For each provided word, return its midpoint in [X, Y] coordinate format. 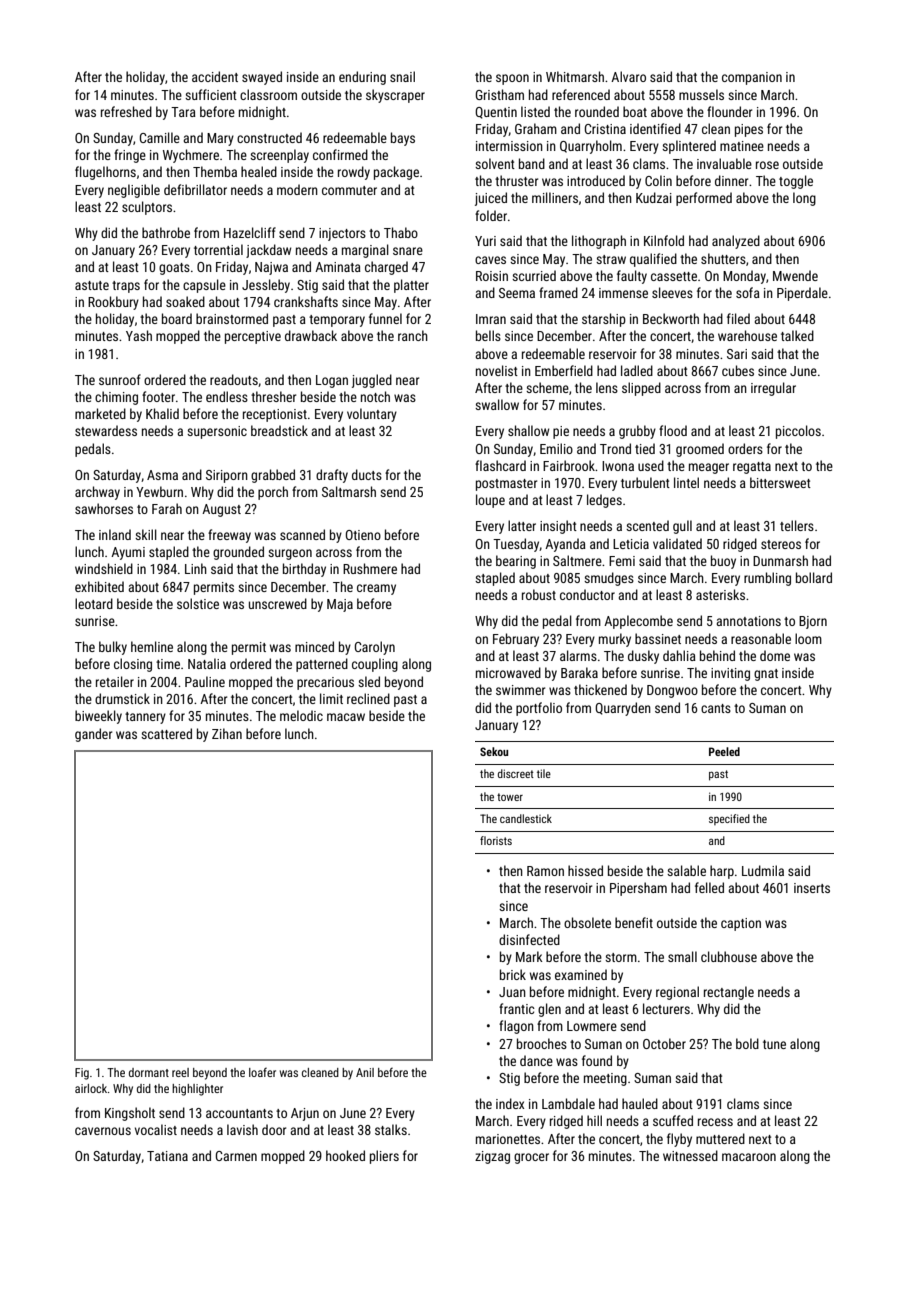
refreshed [126, 111]
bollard [814, 577]
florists [496, 840]
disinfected [529, 939]
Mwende [795, 275]
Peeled [724, 751]
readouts [234, 379]
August [221, 510]
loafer [262, 1072]
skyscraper [395, 96]
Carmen [236, 1156]
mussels [701, 94]
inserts [812, 888]
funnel [385, 318]
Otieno [363, 535]
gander [93, 735]
